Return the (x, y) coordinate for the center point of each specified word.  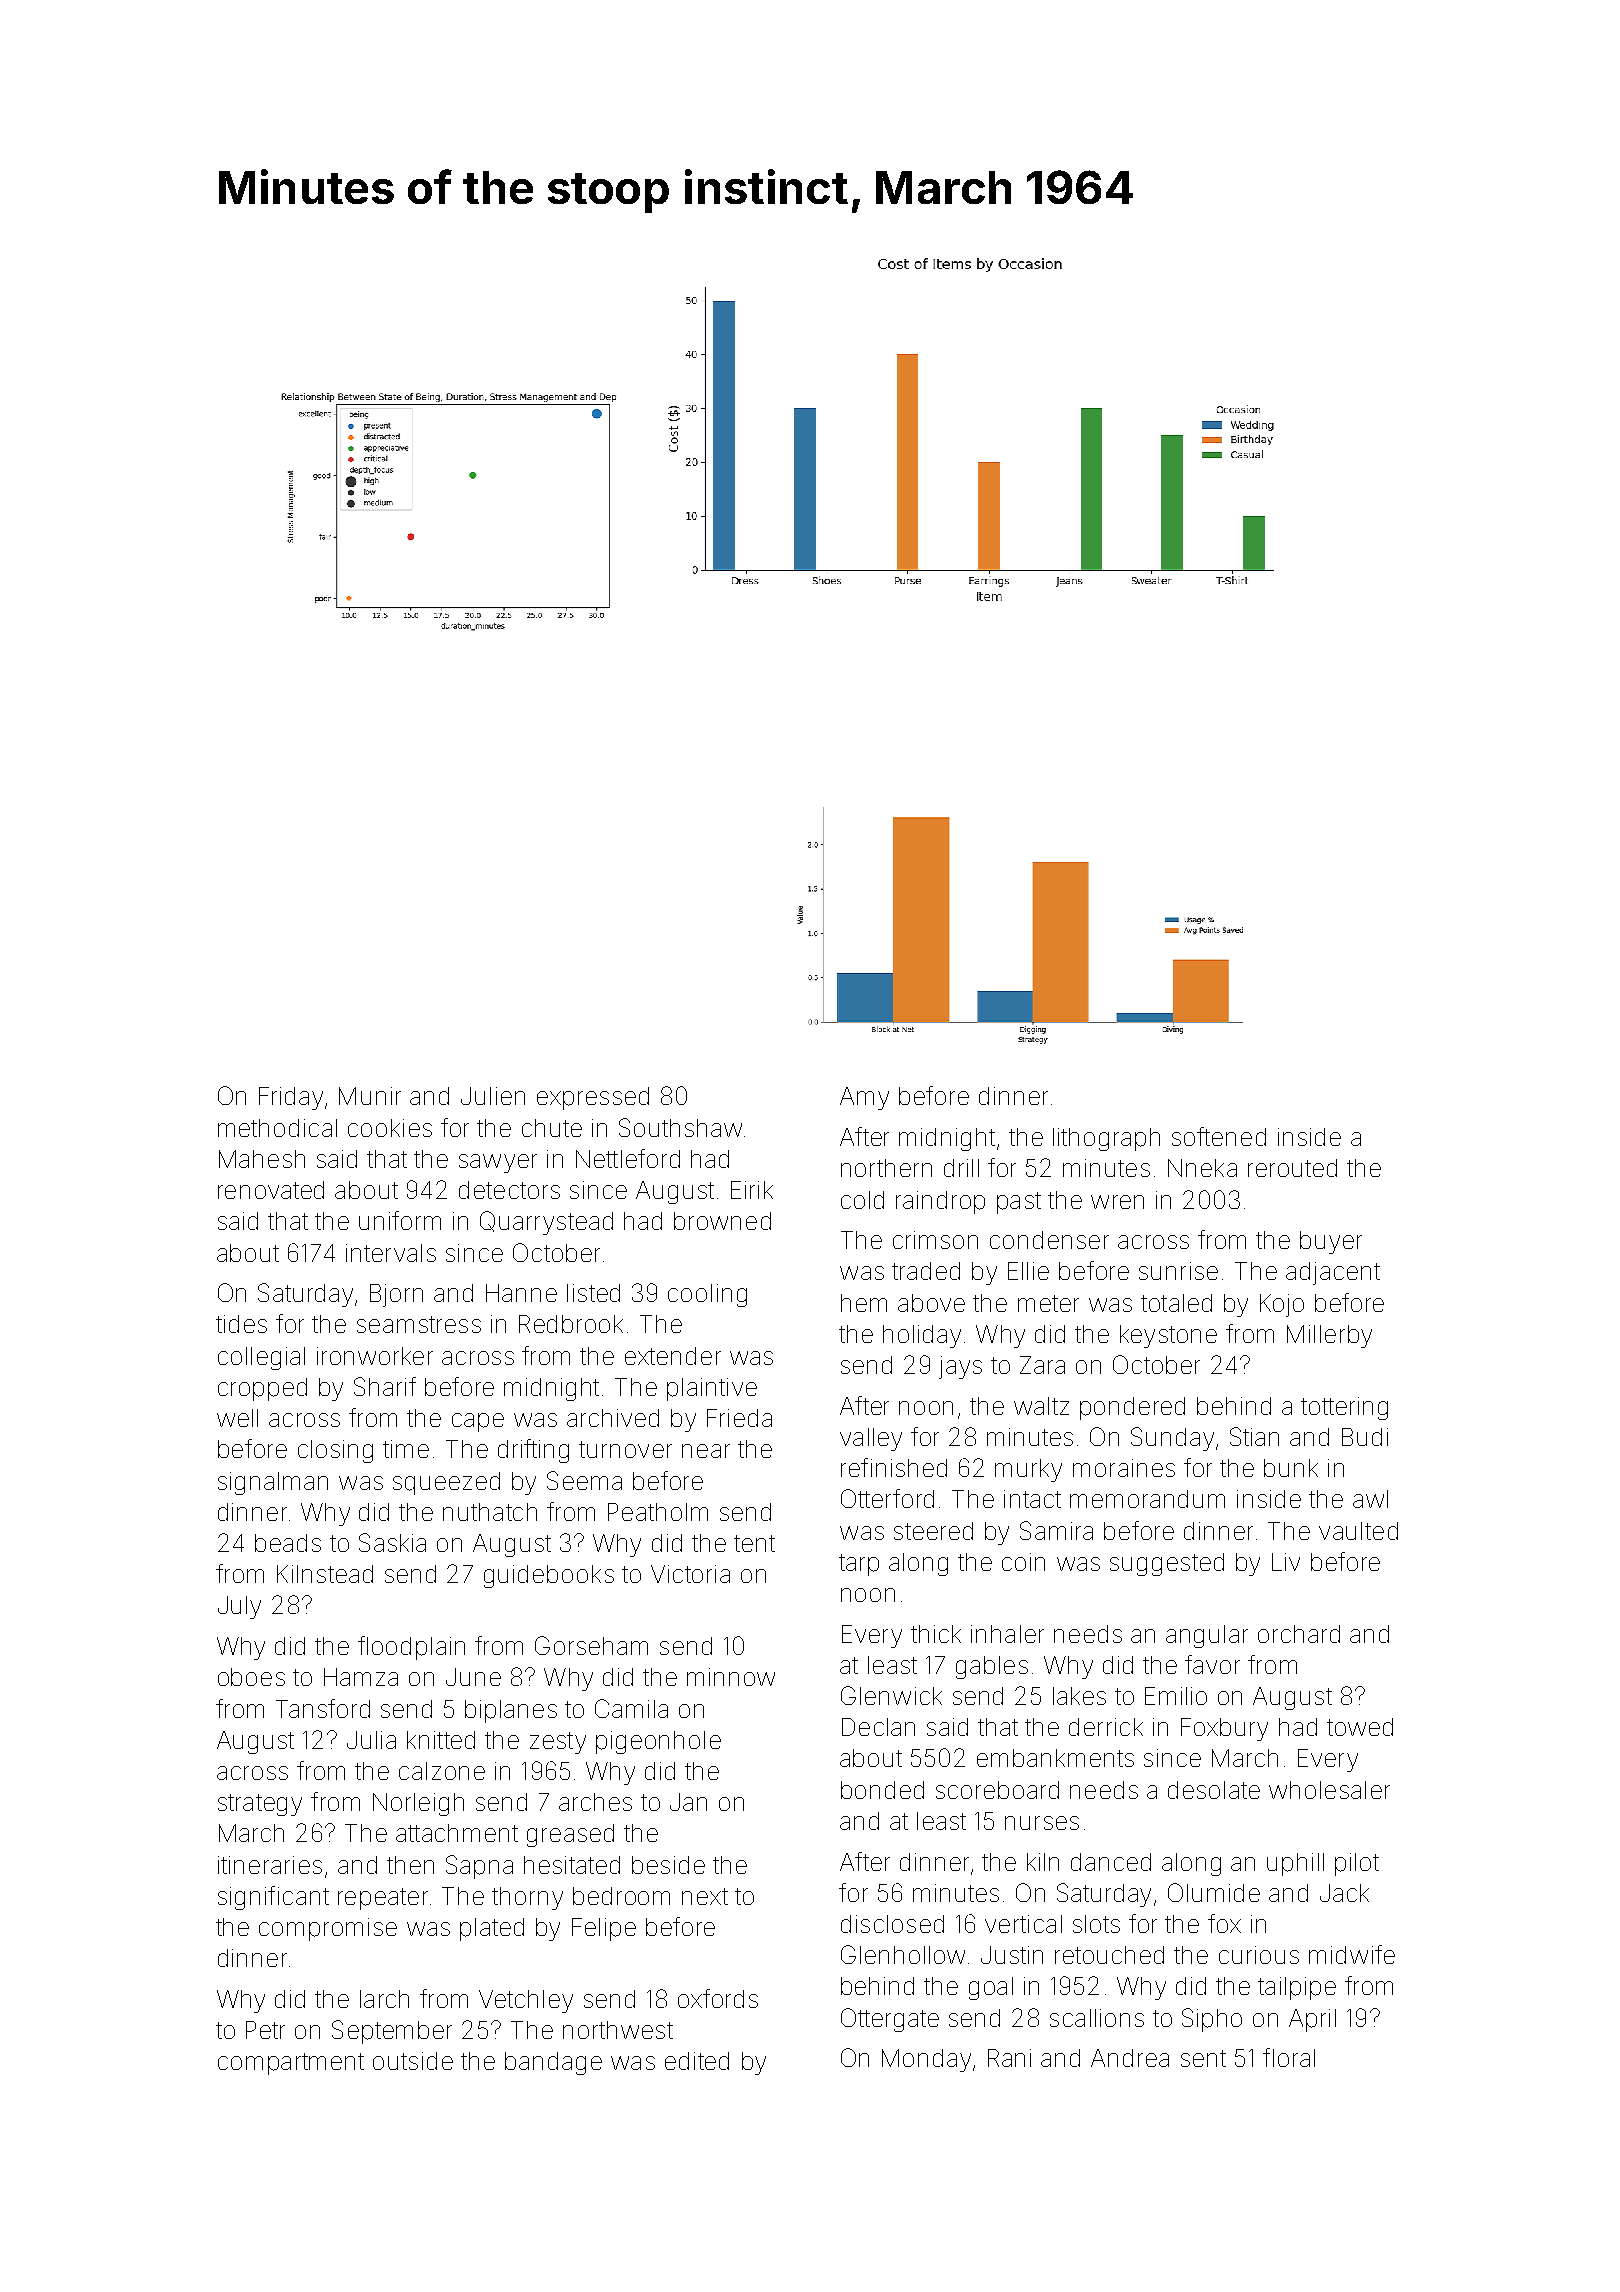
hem (864, 1303)
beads (288, 1543)
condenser (1049, 1240)
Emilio (1176, 1696)
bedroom (621, 1896)
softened (1219, 1136)
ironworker (375, 1356)
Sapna (479, 1867)
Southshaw (680, 1127)
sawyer (498, 1163)
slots (1096, 1924)
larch (384, 1999)
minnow (731, 1677)
